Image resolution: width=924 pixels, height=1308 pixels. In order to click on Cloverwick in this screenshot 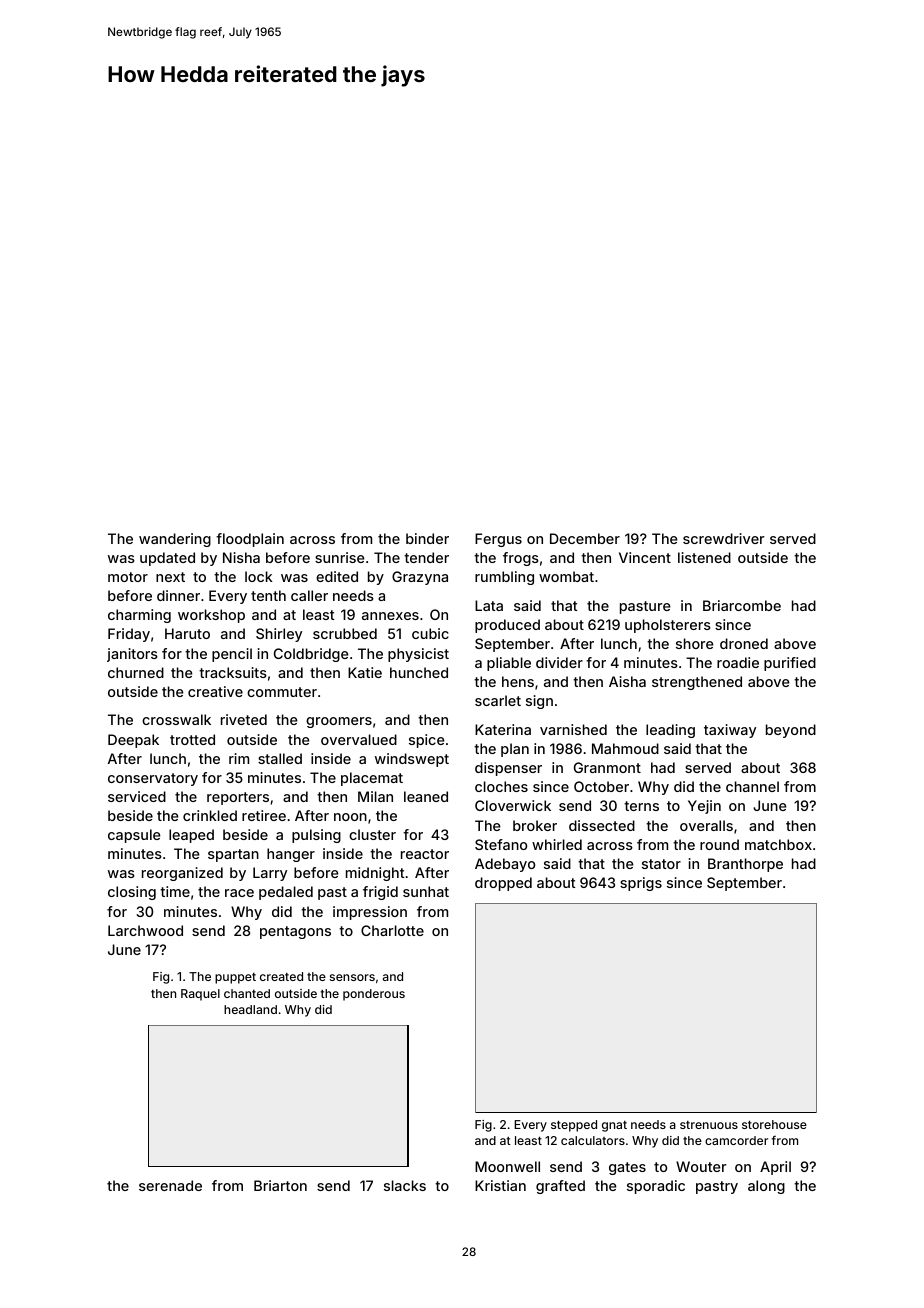, I will do `click(513, 805)`.
